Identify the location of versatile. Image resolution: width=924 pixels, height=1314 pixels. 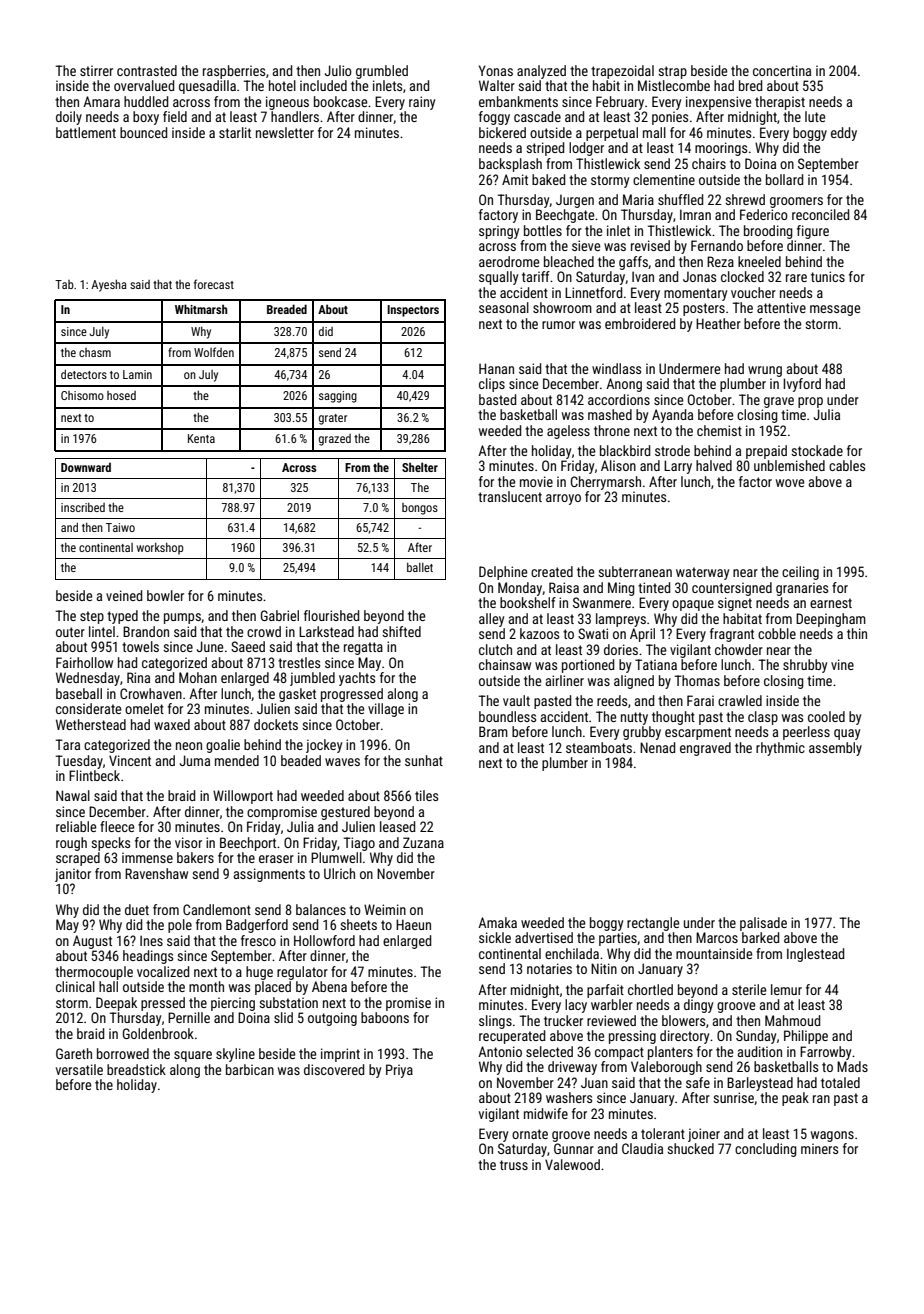
(79, 1069).
